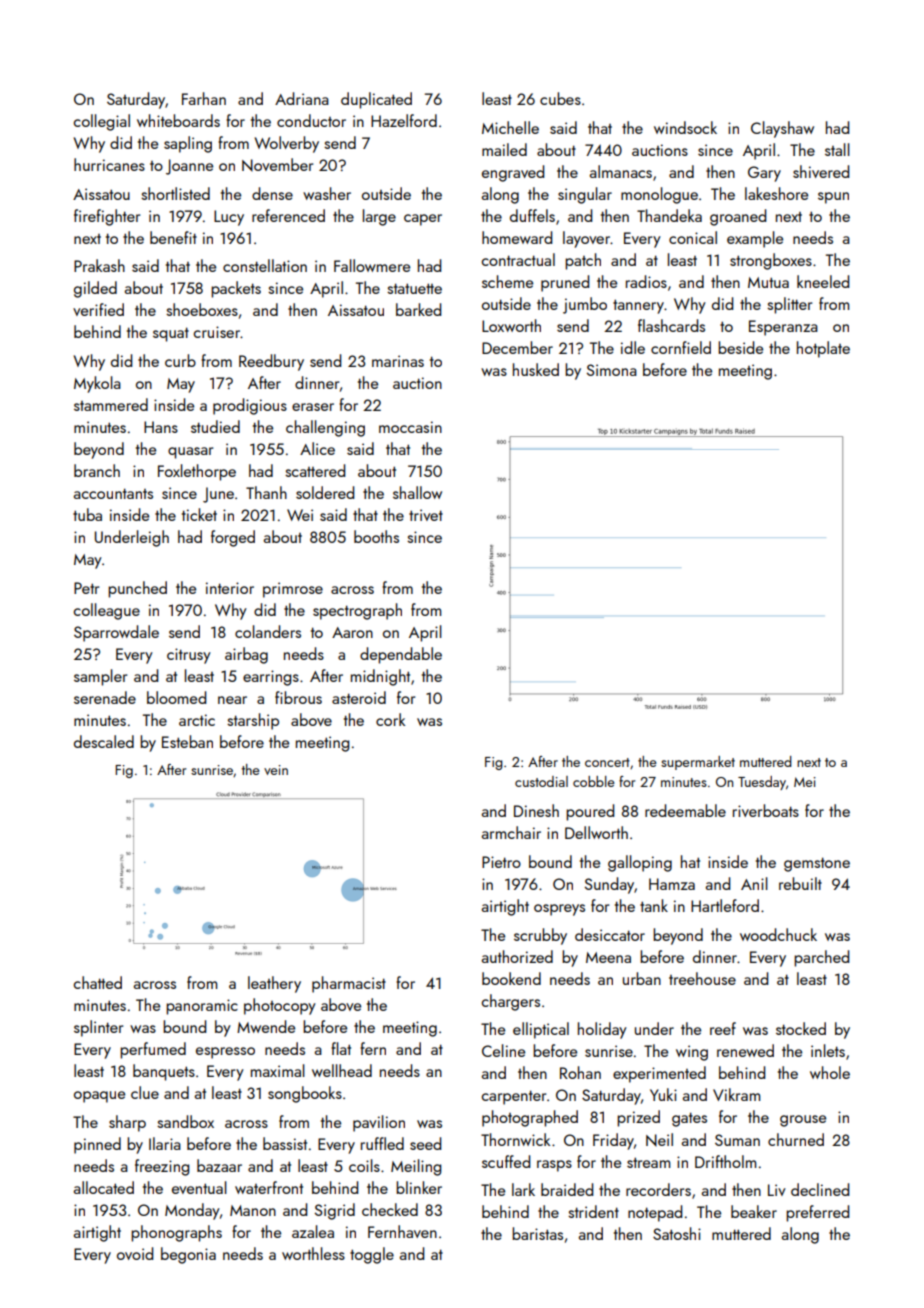  Describe the element at coordinates (276, 770) in the image. I see `vein` at that location.
